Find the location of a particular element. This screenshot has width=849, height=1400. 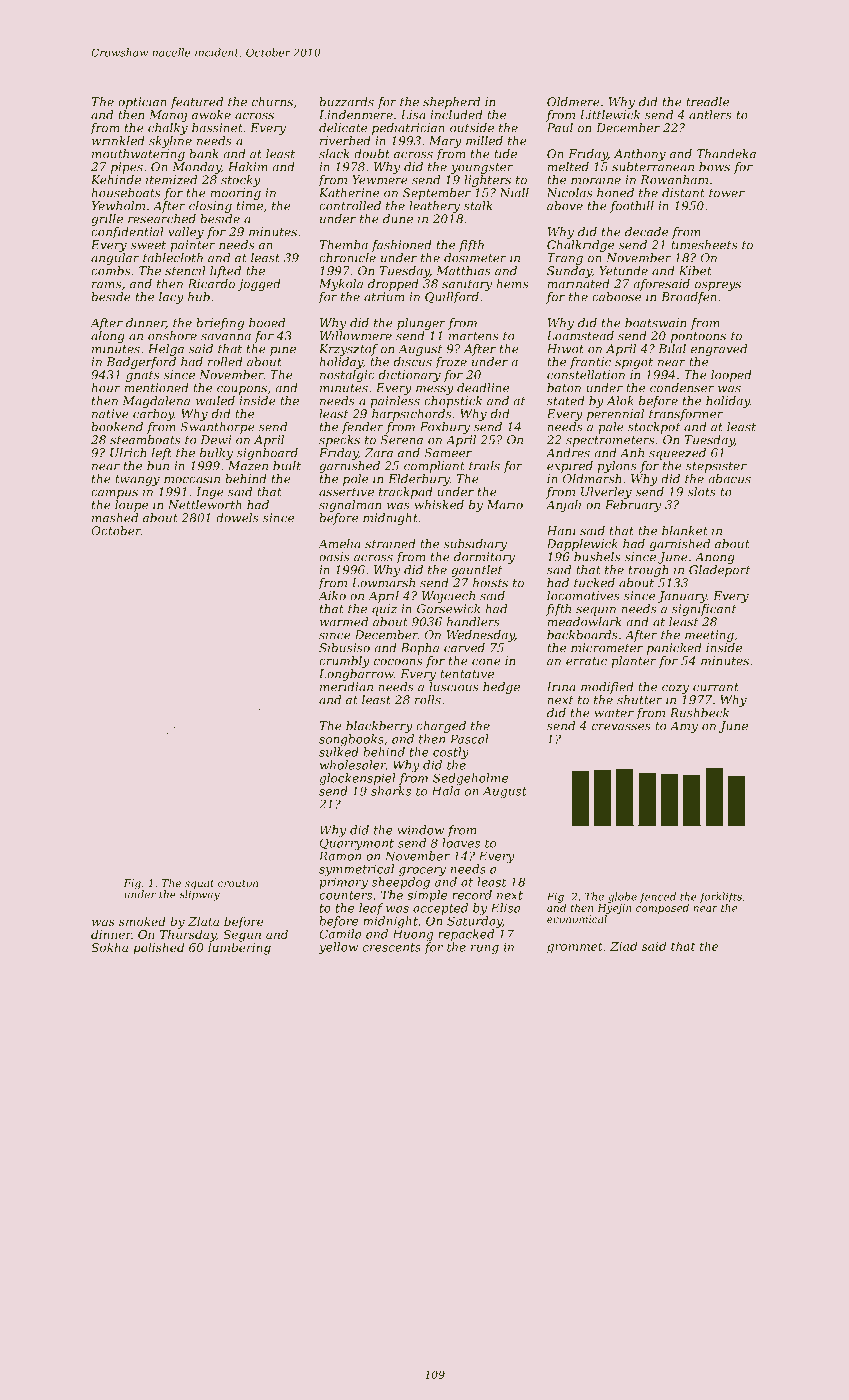

featured is located at coordinates (196, 103).
